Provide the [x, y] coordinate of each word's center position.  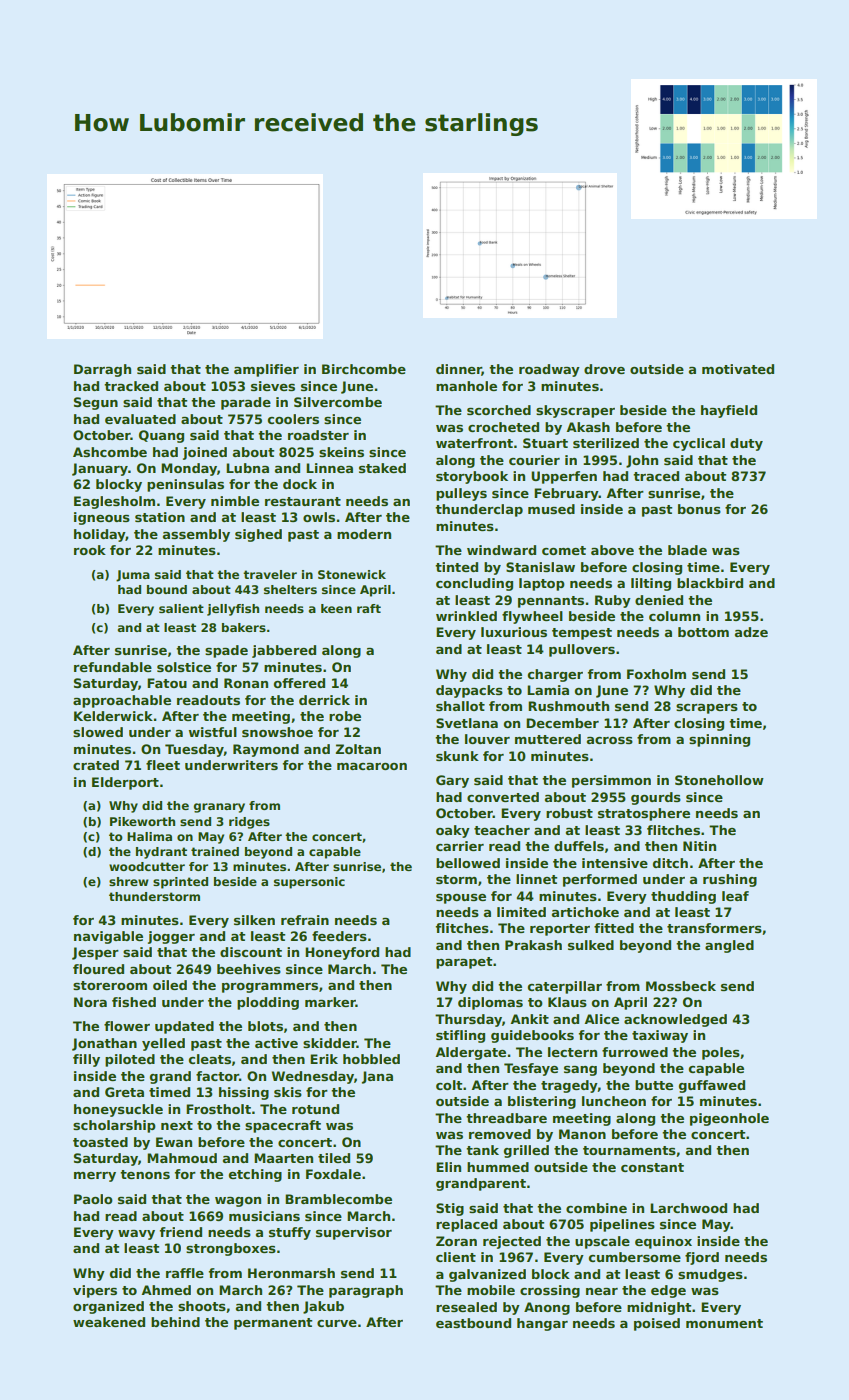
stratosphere [644, 814]
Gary [452, 781]
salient [181, 608]
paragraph [366, 1291]
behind [175, 1322]
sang [580, 1071]
